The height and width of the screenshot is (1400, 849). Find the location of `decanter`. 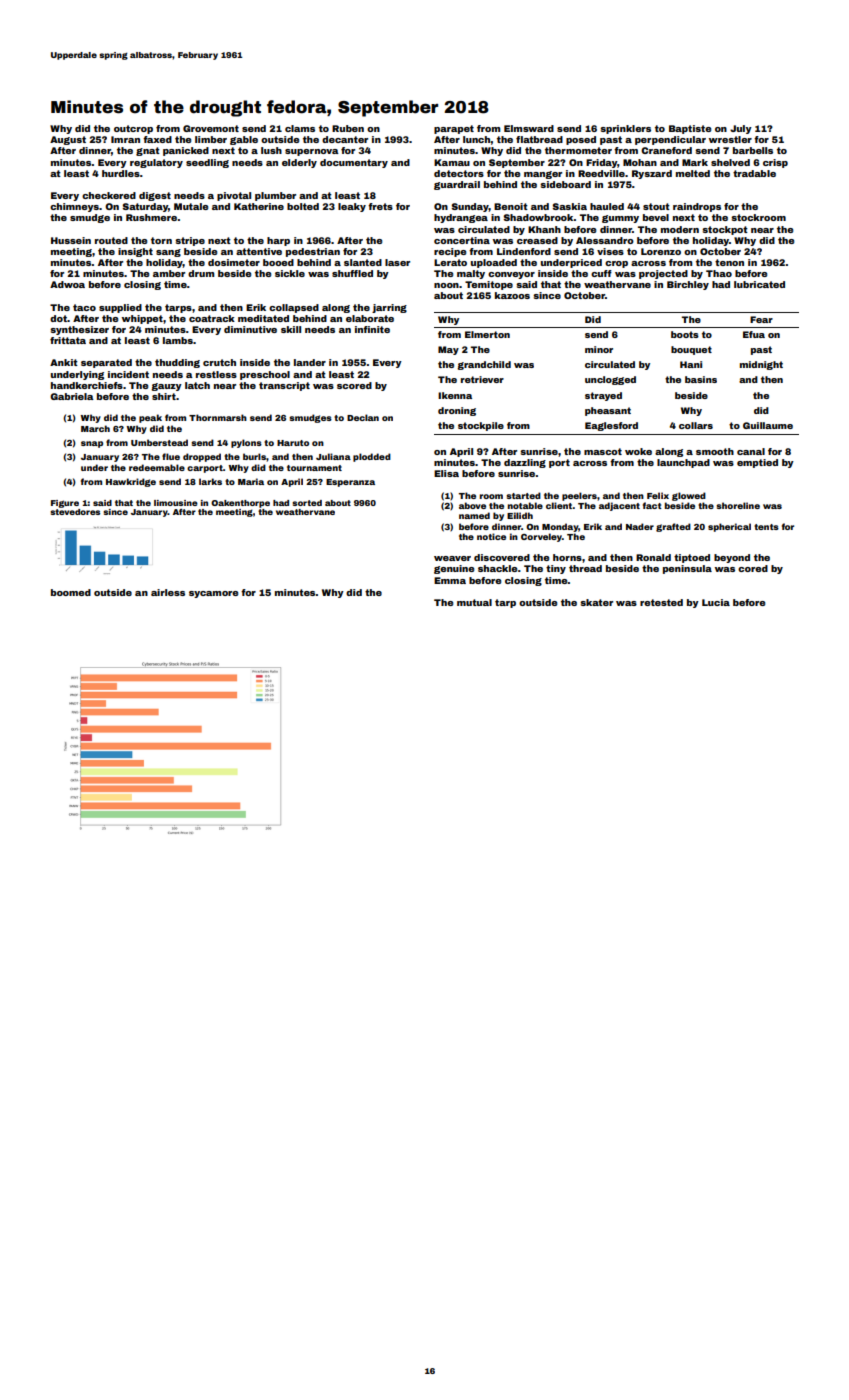

decanter is located at coordinates (345, 139).
